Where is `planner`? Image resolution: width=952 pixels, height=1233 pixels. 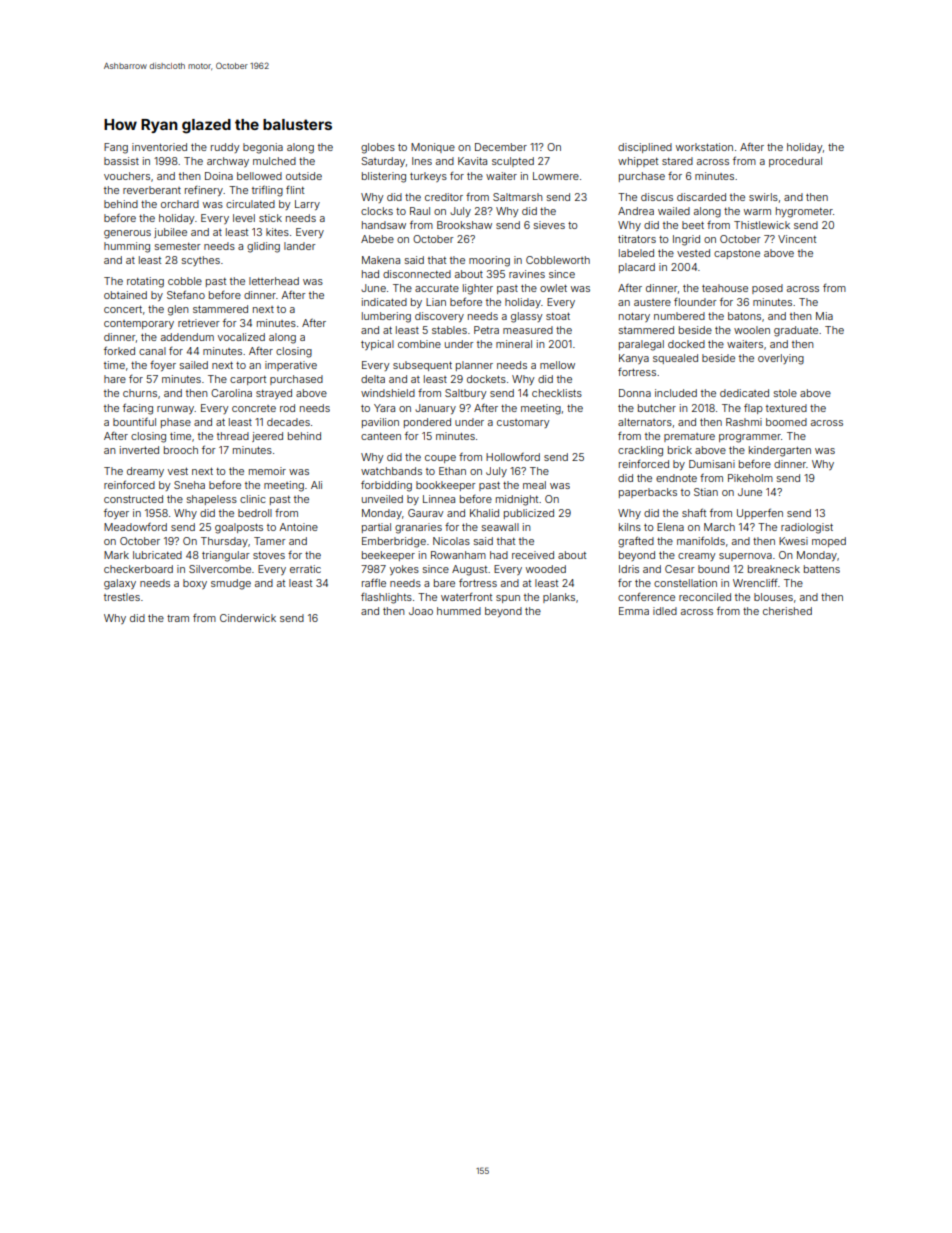 planner is located at coordinates (474, 366).
